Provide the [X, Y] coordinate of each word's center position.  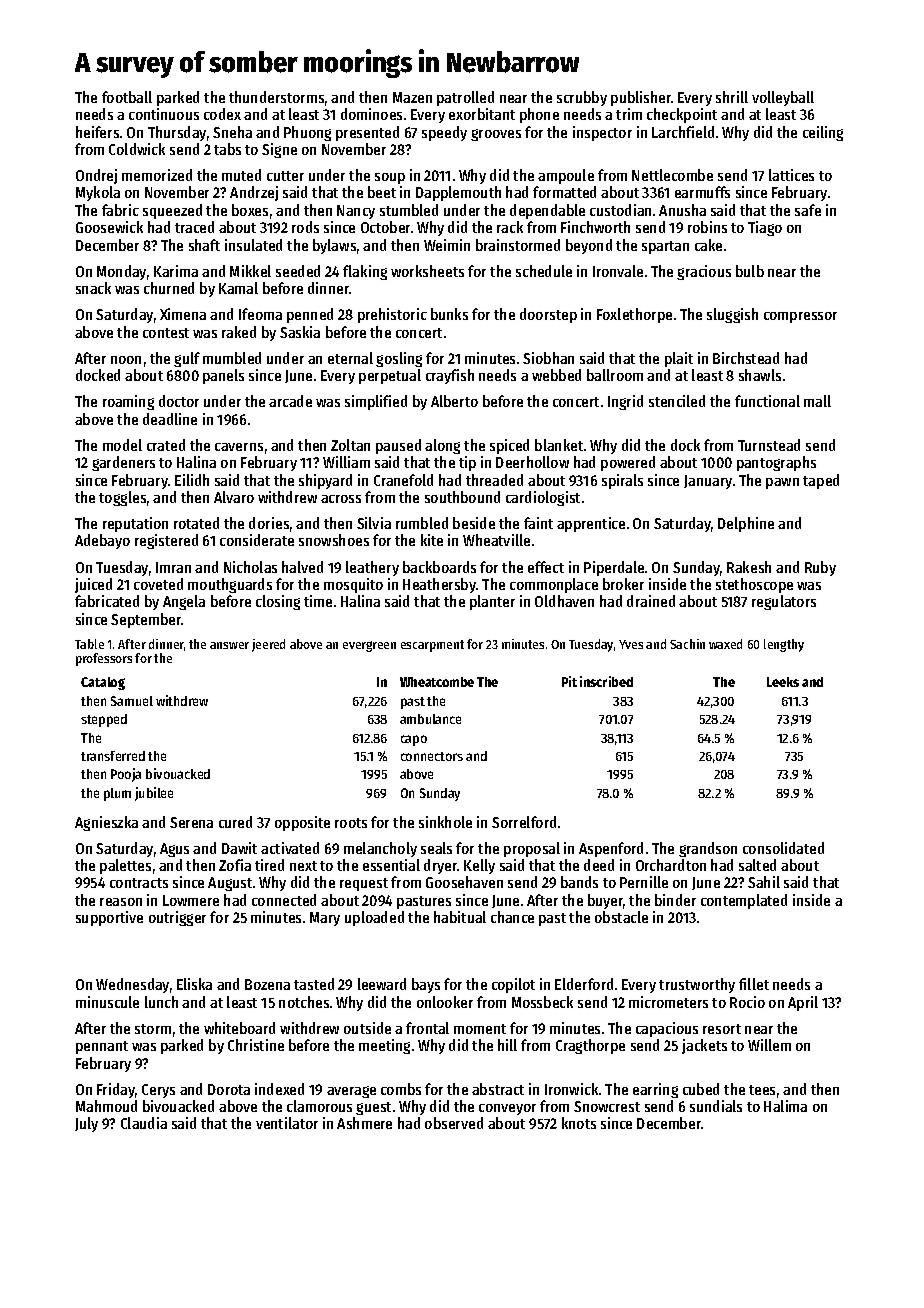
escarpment [432, 646]
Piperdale [614, 568]
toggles [122, 498]
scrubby [582, 98]
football [127, 97]
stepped [104, 720]
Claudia [144, 1123]
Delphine [746, 524]
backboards [439, 567]
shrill [732, 97]
